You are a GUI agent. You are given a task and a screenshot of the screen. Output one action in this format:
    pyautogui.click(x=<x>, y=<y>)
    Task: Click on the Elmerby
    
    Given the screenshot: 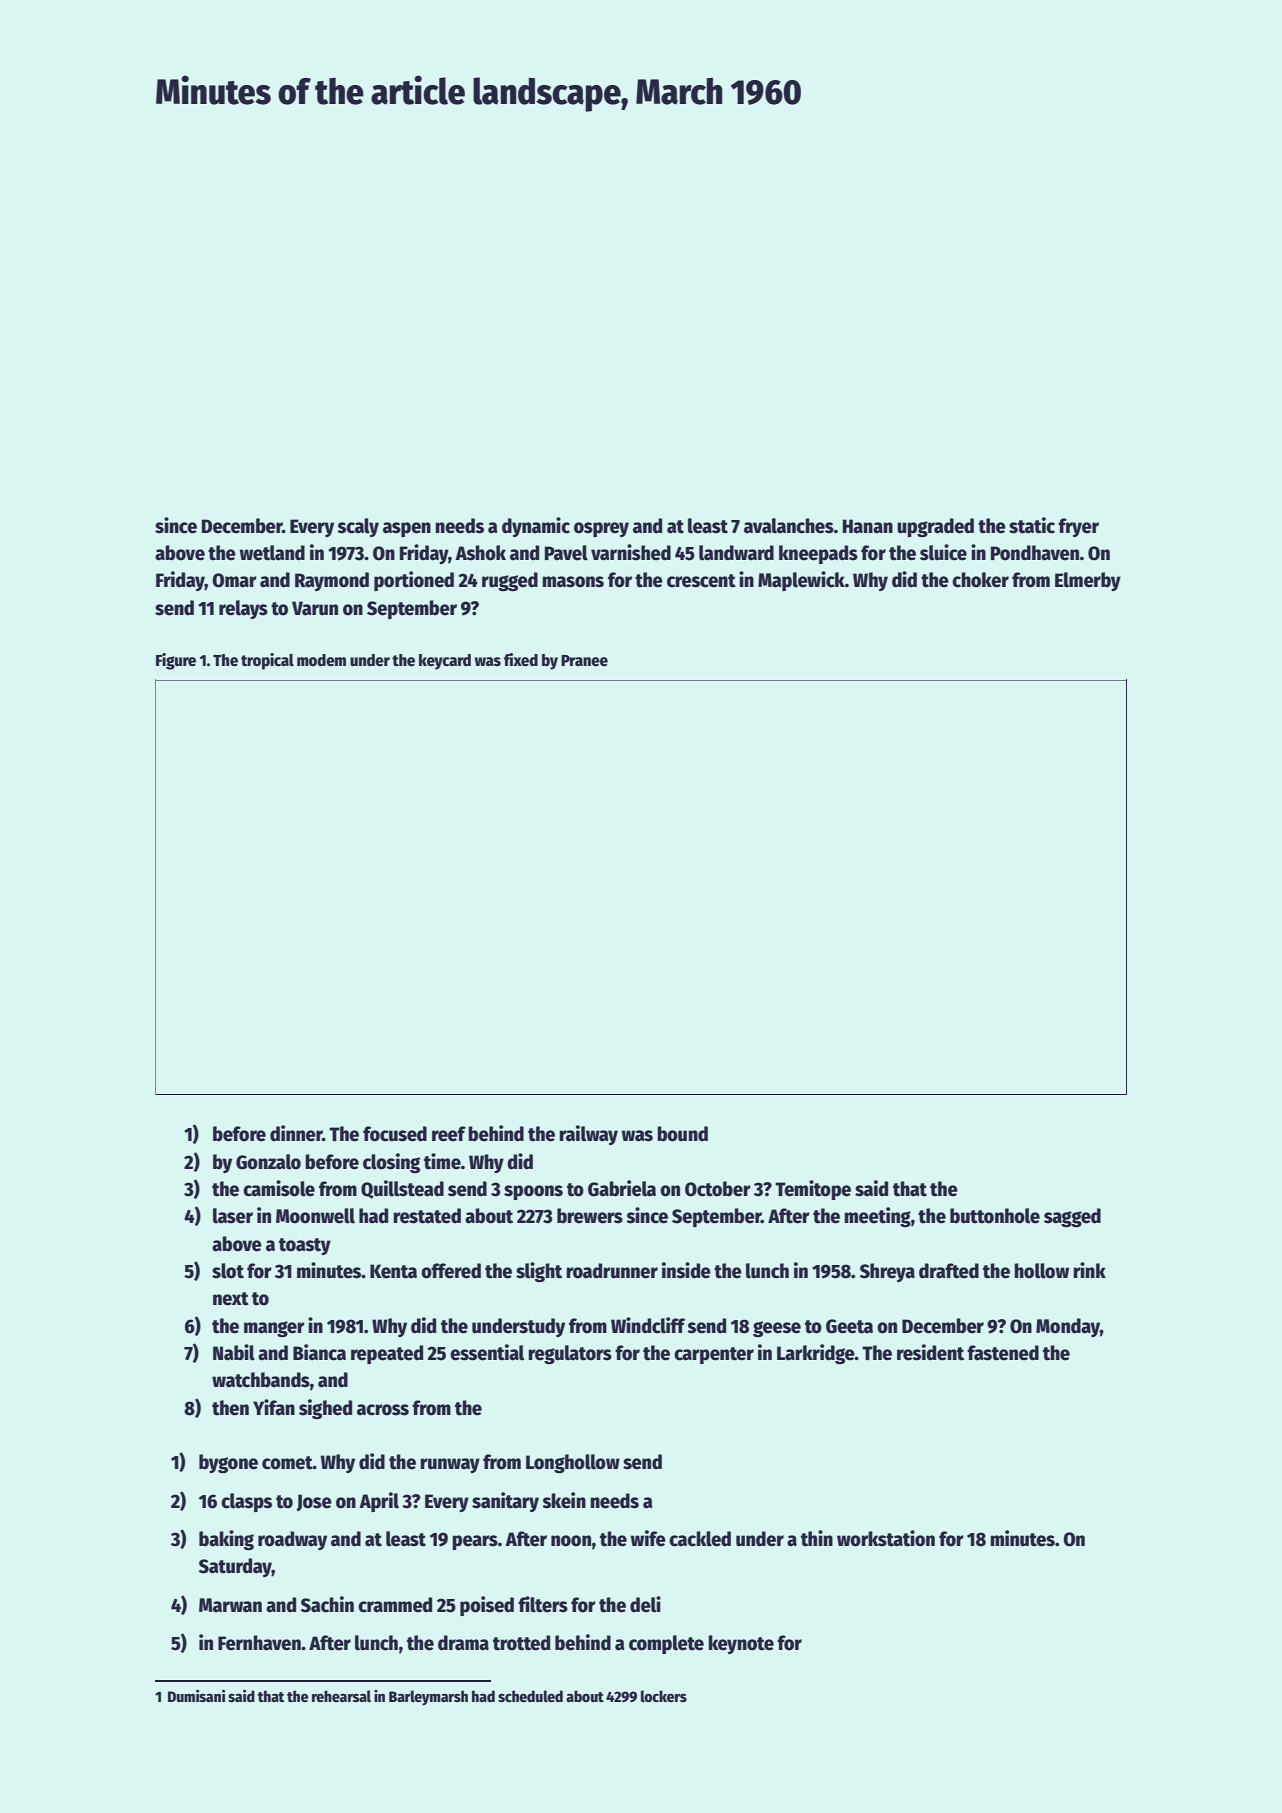 What is the action you would take?
    pyautogui.click(x=1088, y=581)
